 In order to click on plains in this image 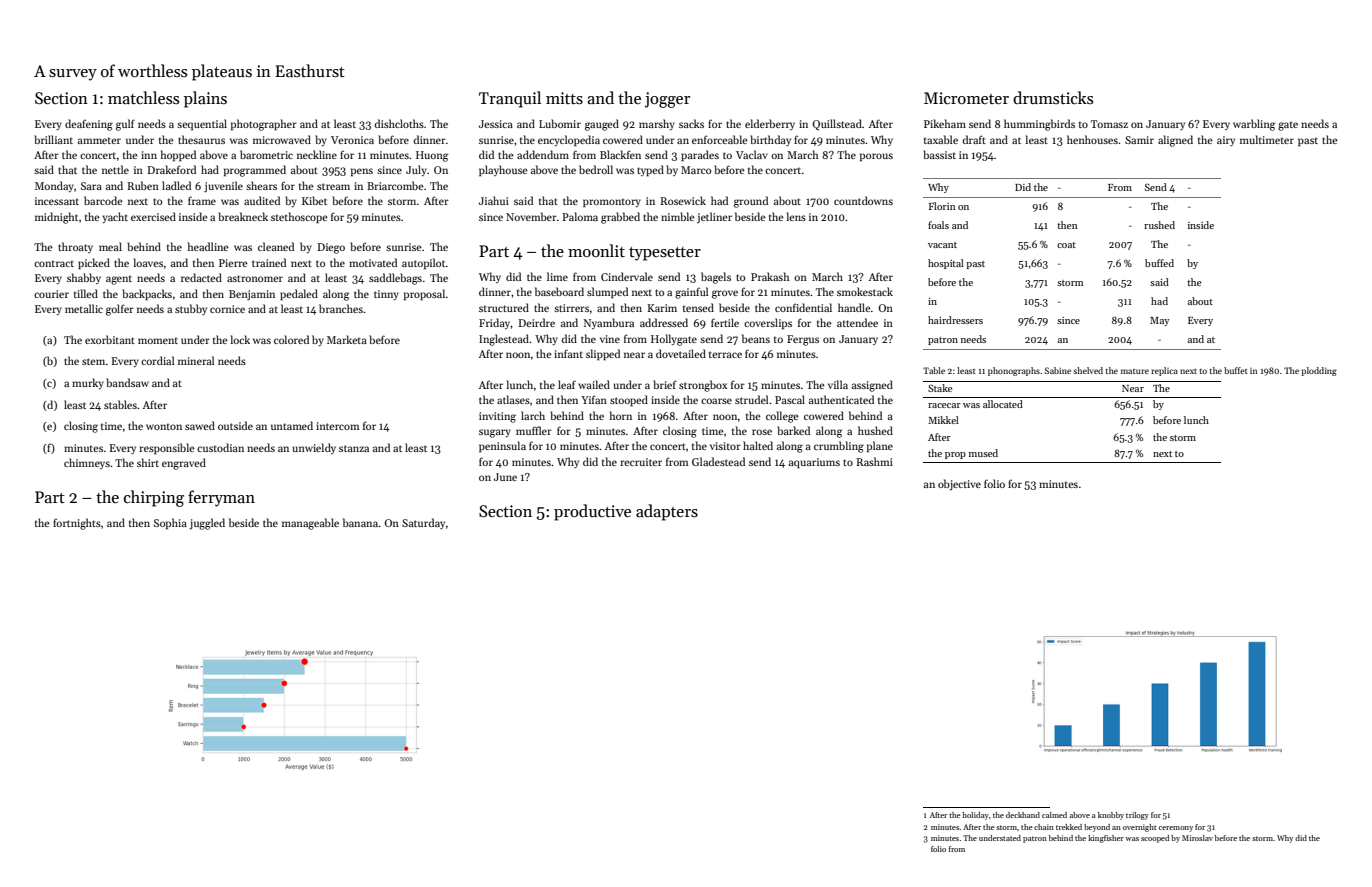, I will do `click(205, 99)`.
